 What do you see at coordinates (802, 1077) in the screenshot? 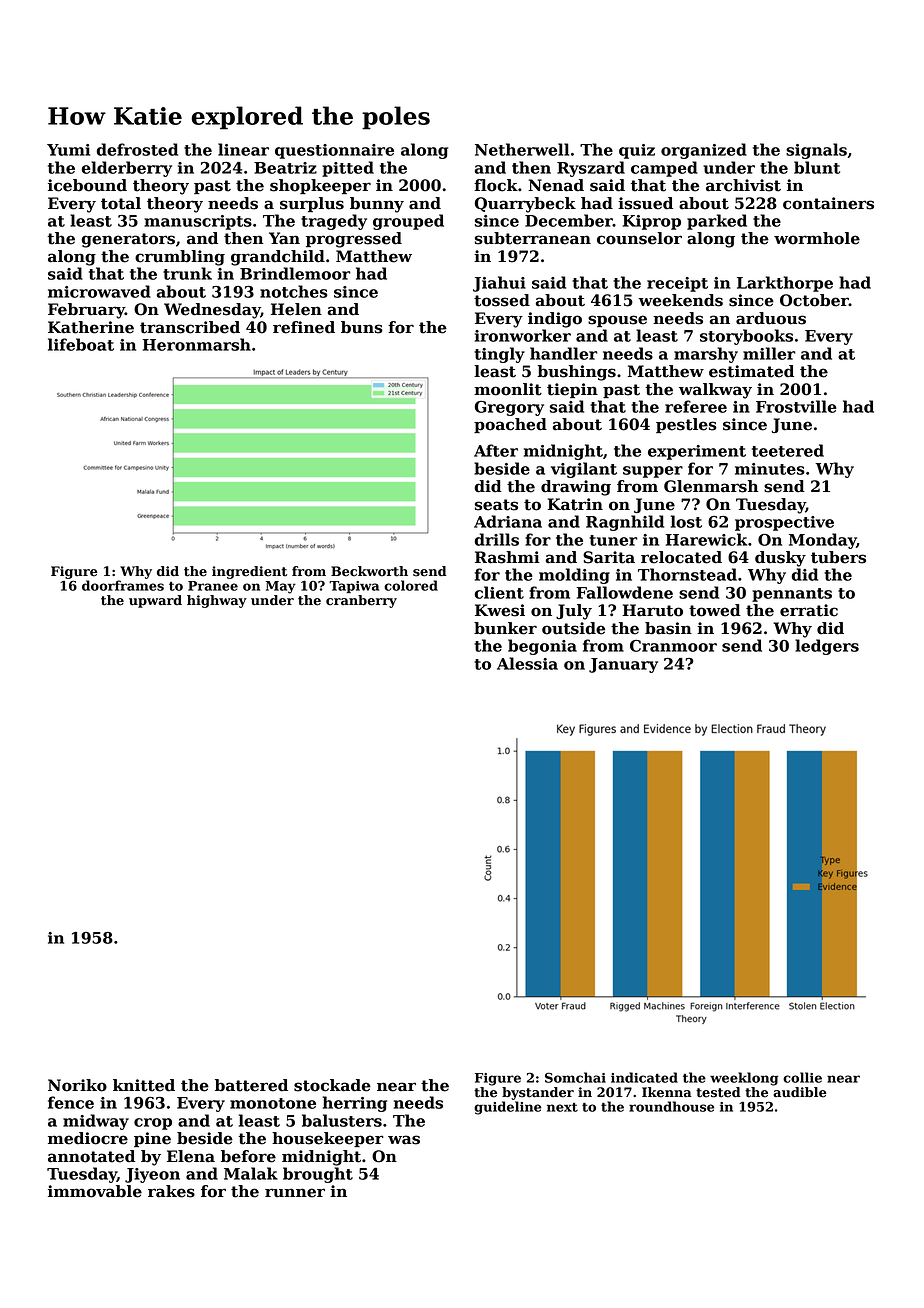
I see `collie` at bounding box center [802, 1077].
